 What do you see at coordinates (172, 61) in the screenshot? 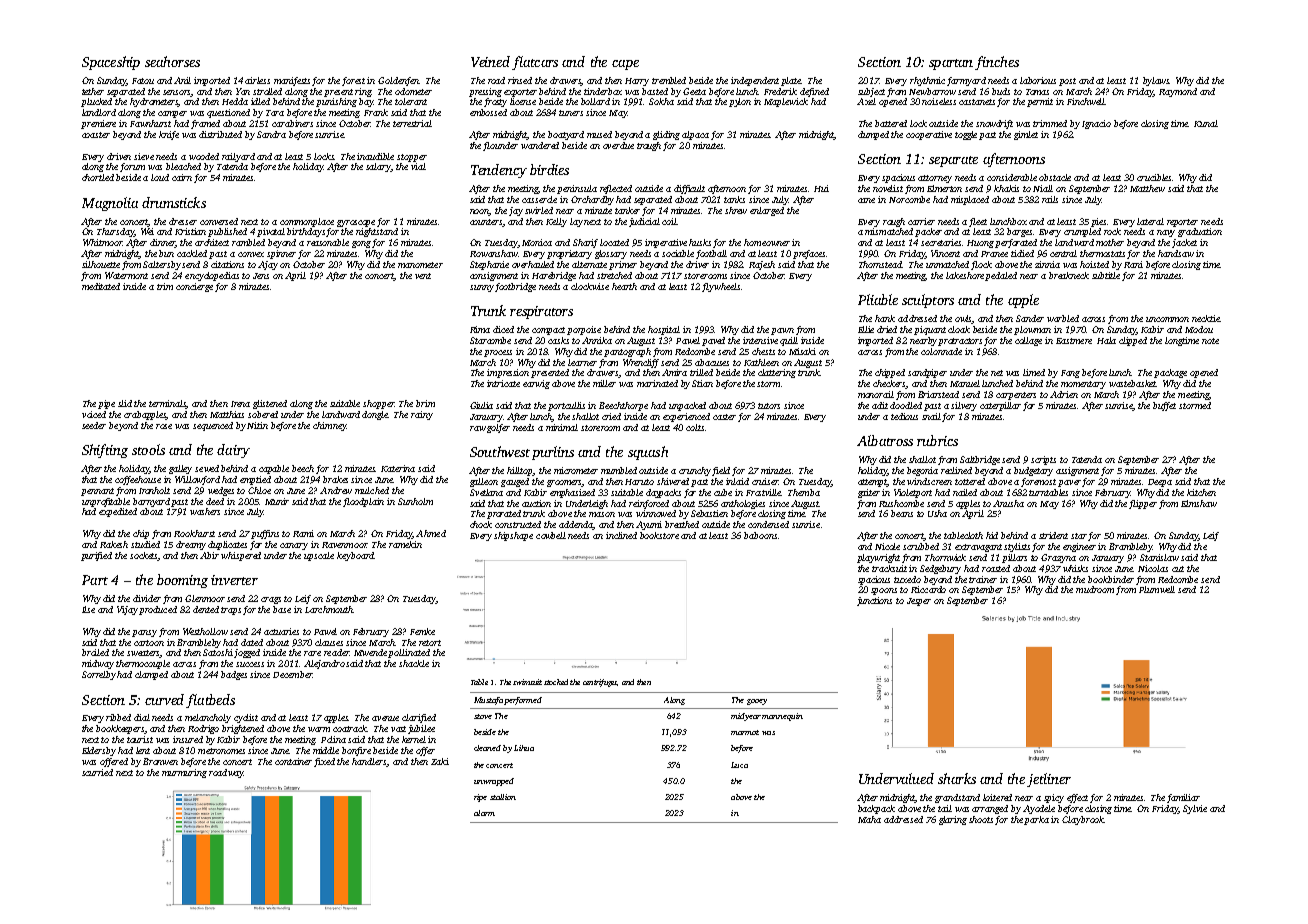
I see `seahorses` at bounding box center [172, 61].
